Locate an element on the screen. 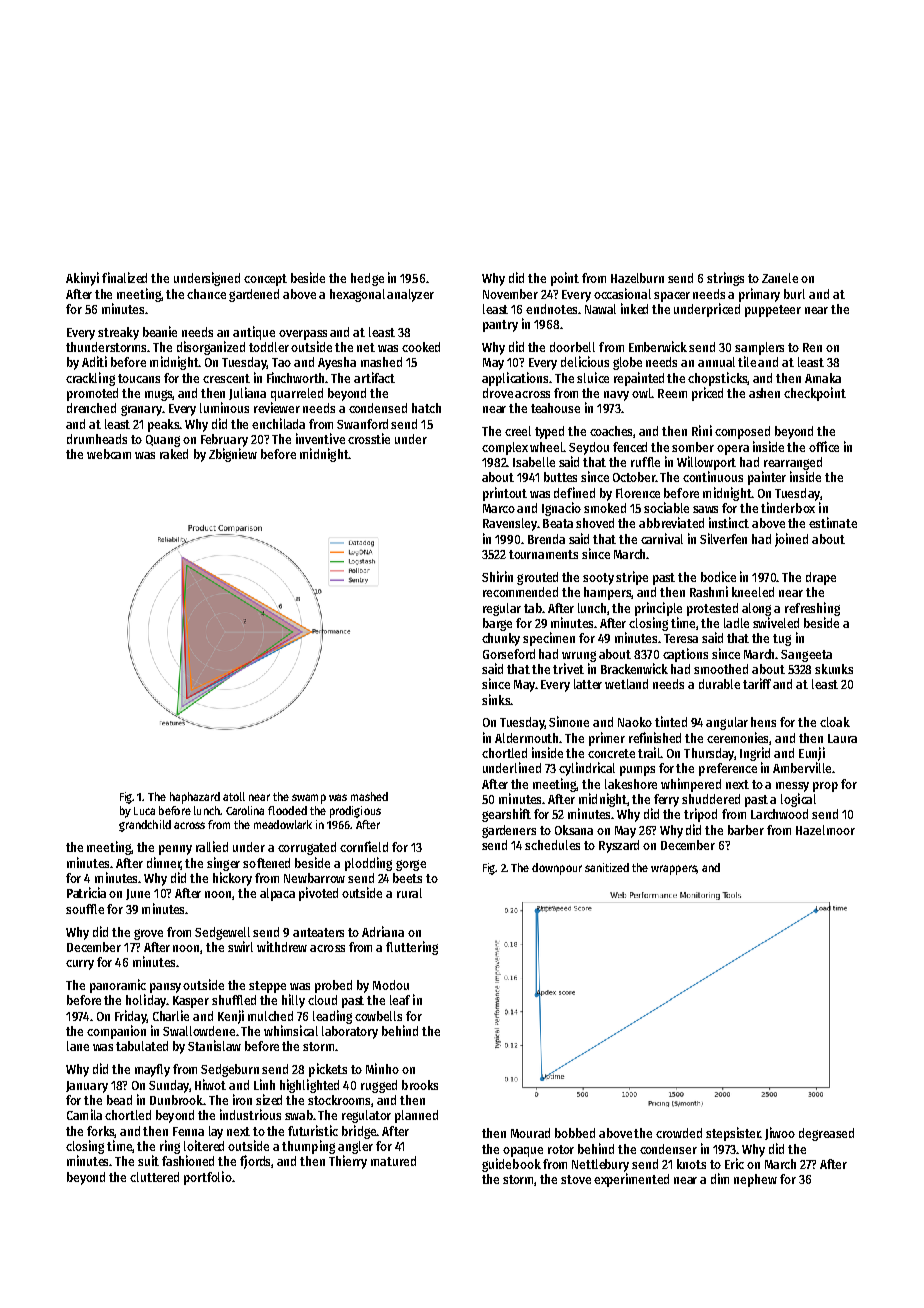 The image size is (924, 1308). barge is located at coordinates (497, 624).
